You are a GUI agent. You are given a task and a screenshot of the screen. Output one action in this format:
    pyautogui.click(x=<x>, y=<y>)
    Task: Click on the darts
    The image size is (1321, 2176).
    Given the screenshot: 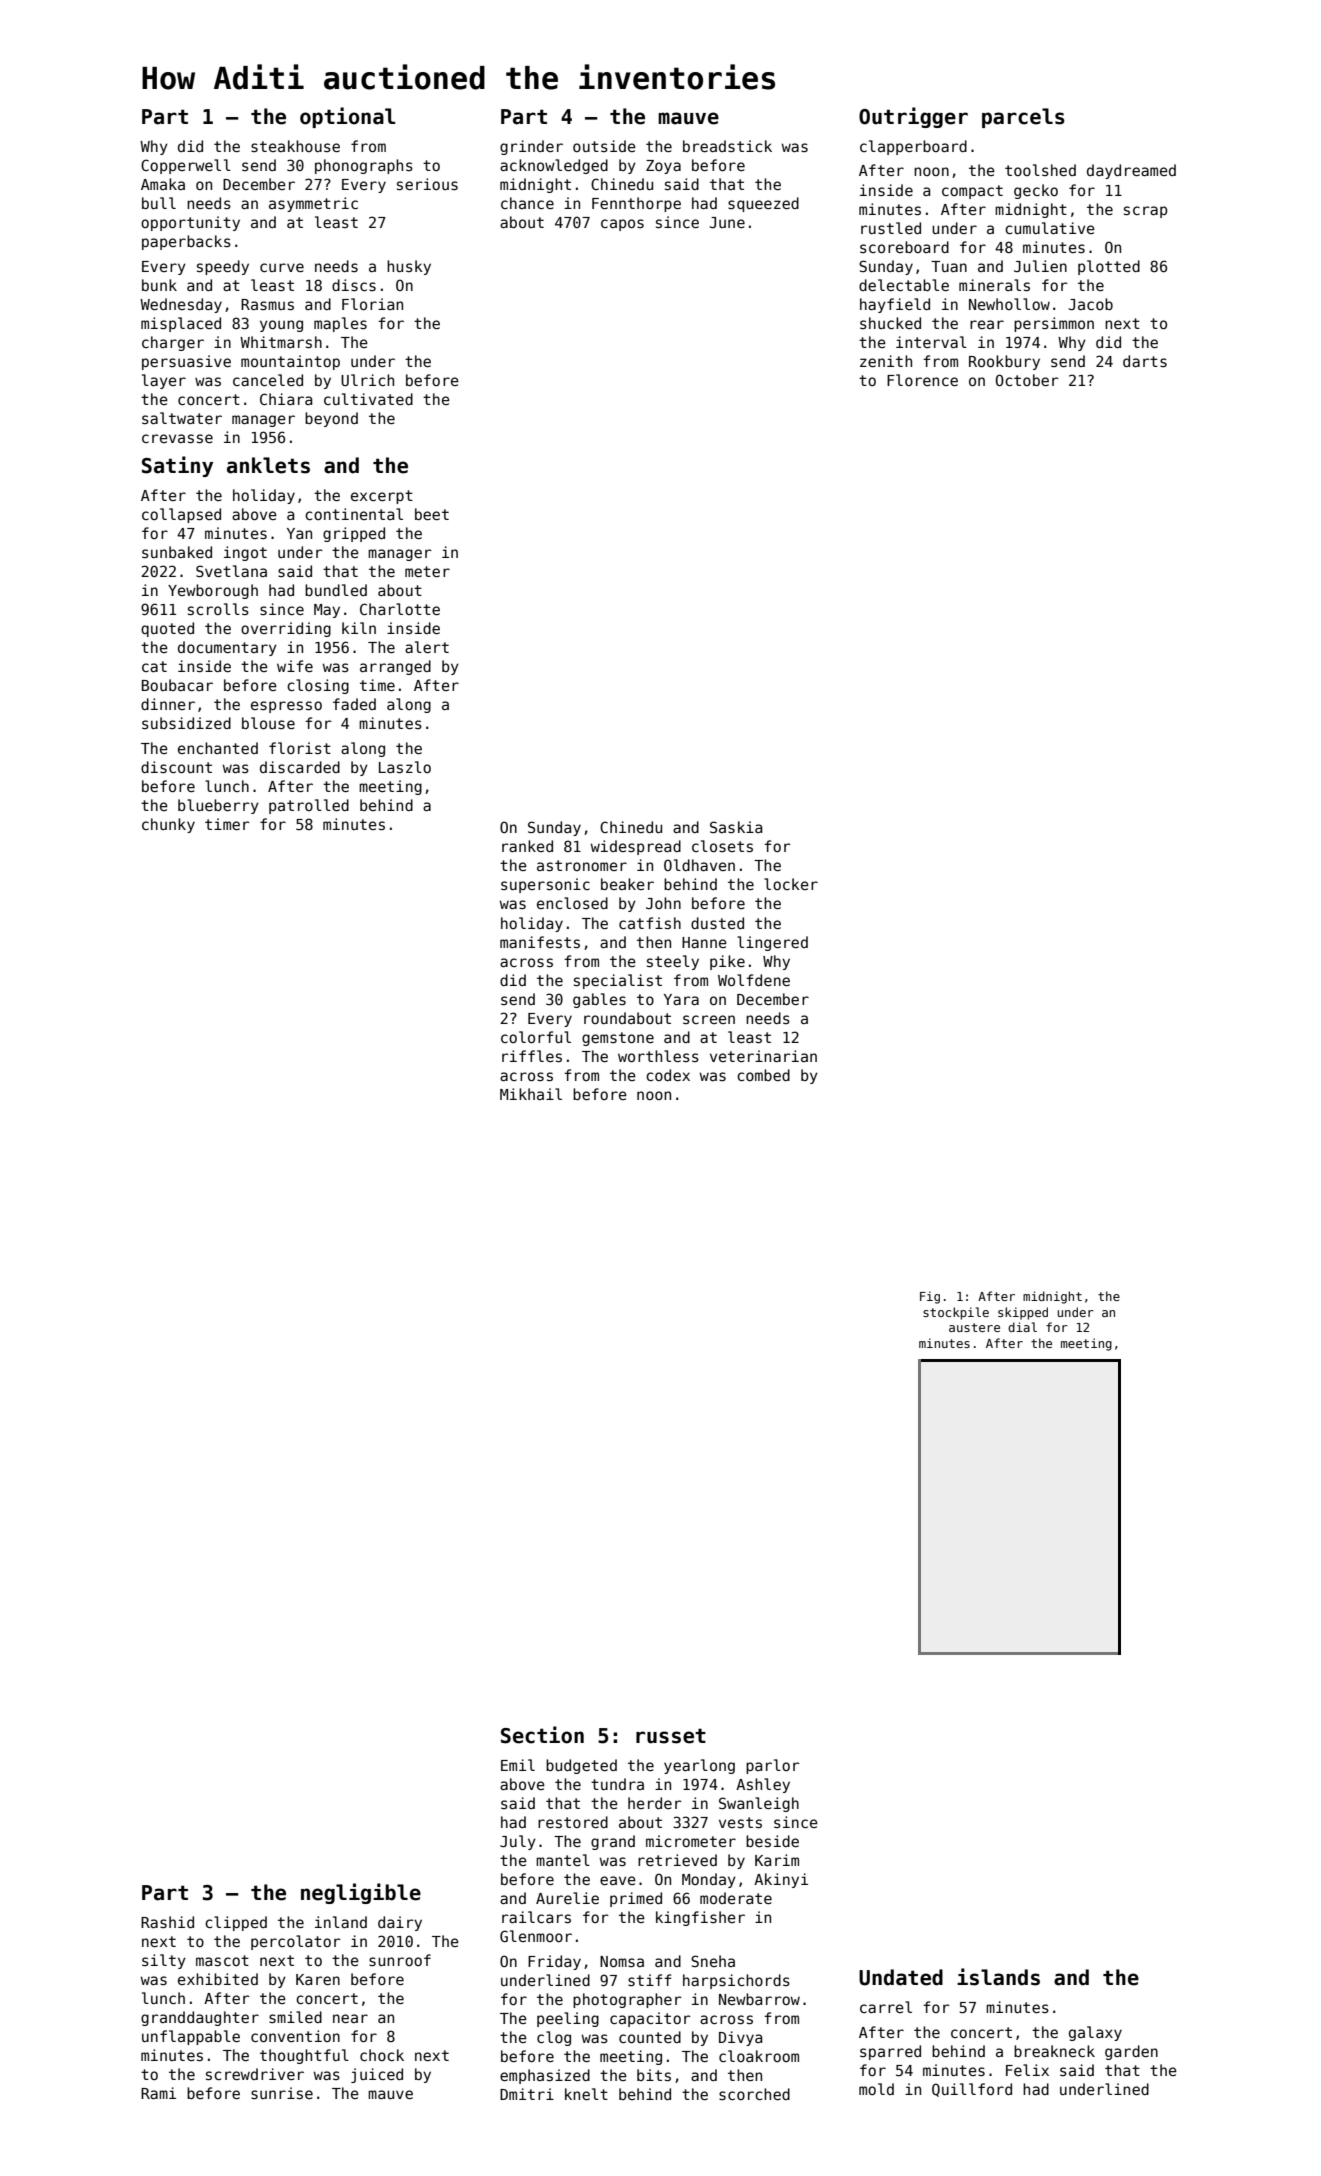 What is the action you would take?
    pyautogui.click(x=1145, y=361)
